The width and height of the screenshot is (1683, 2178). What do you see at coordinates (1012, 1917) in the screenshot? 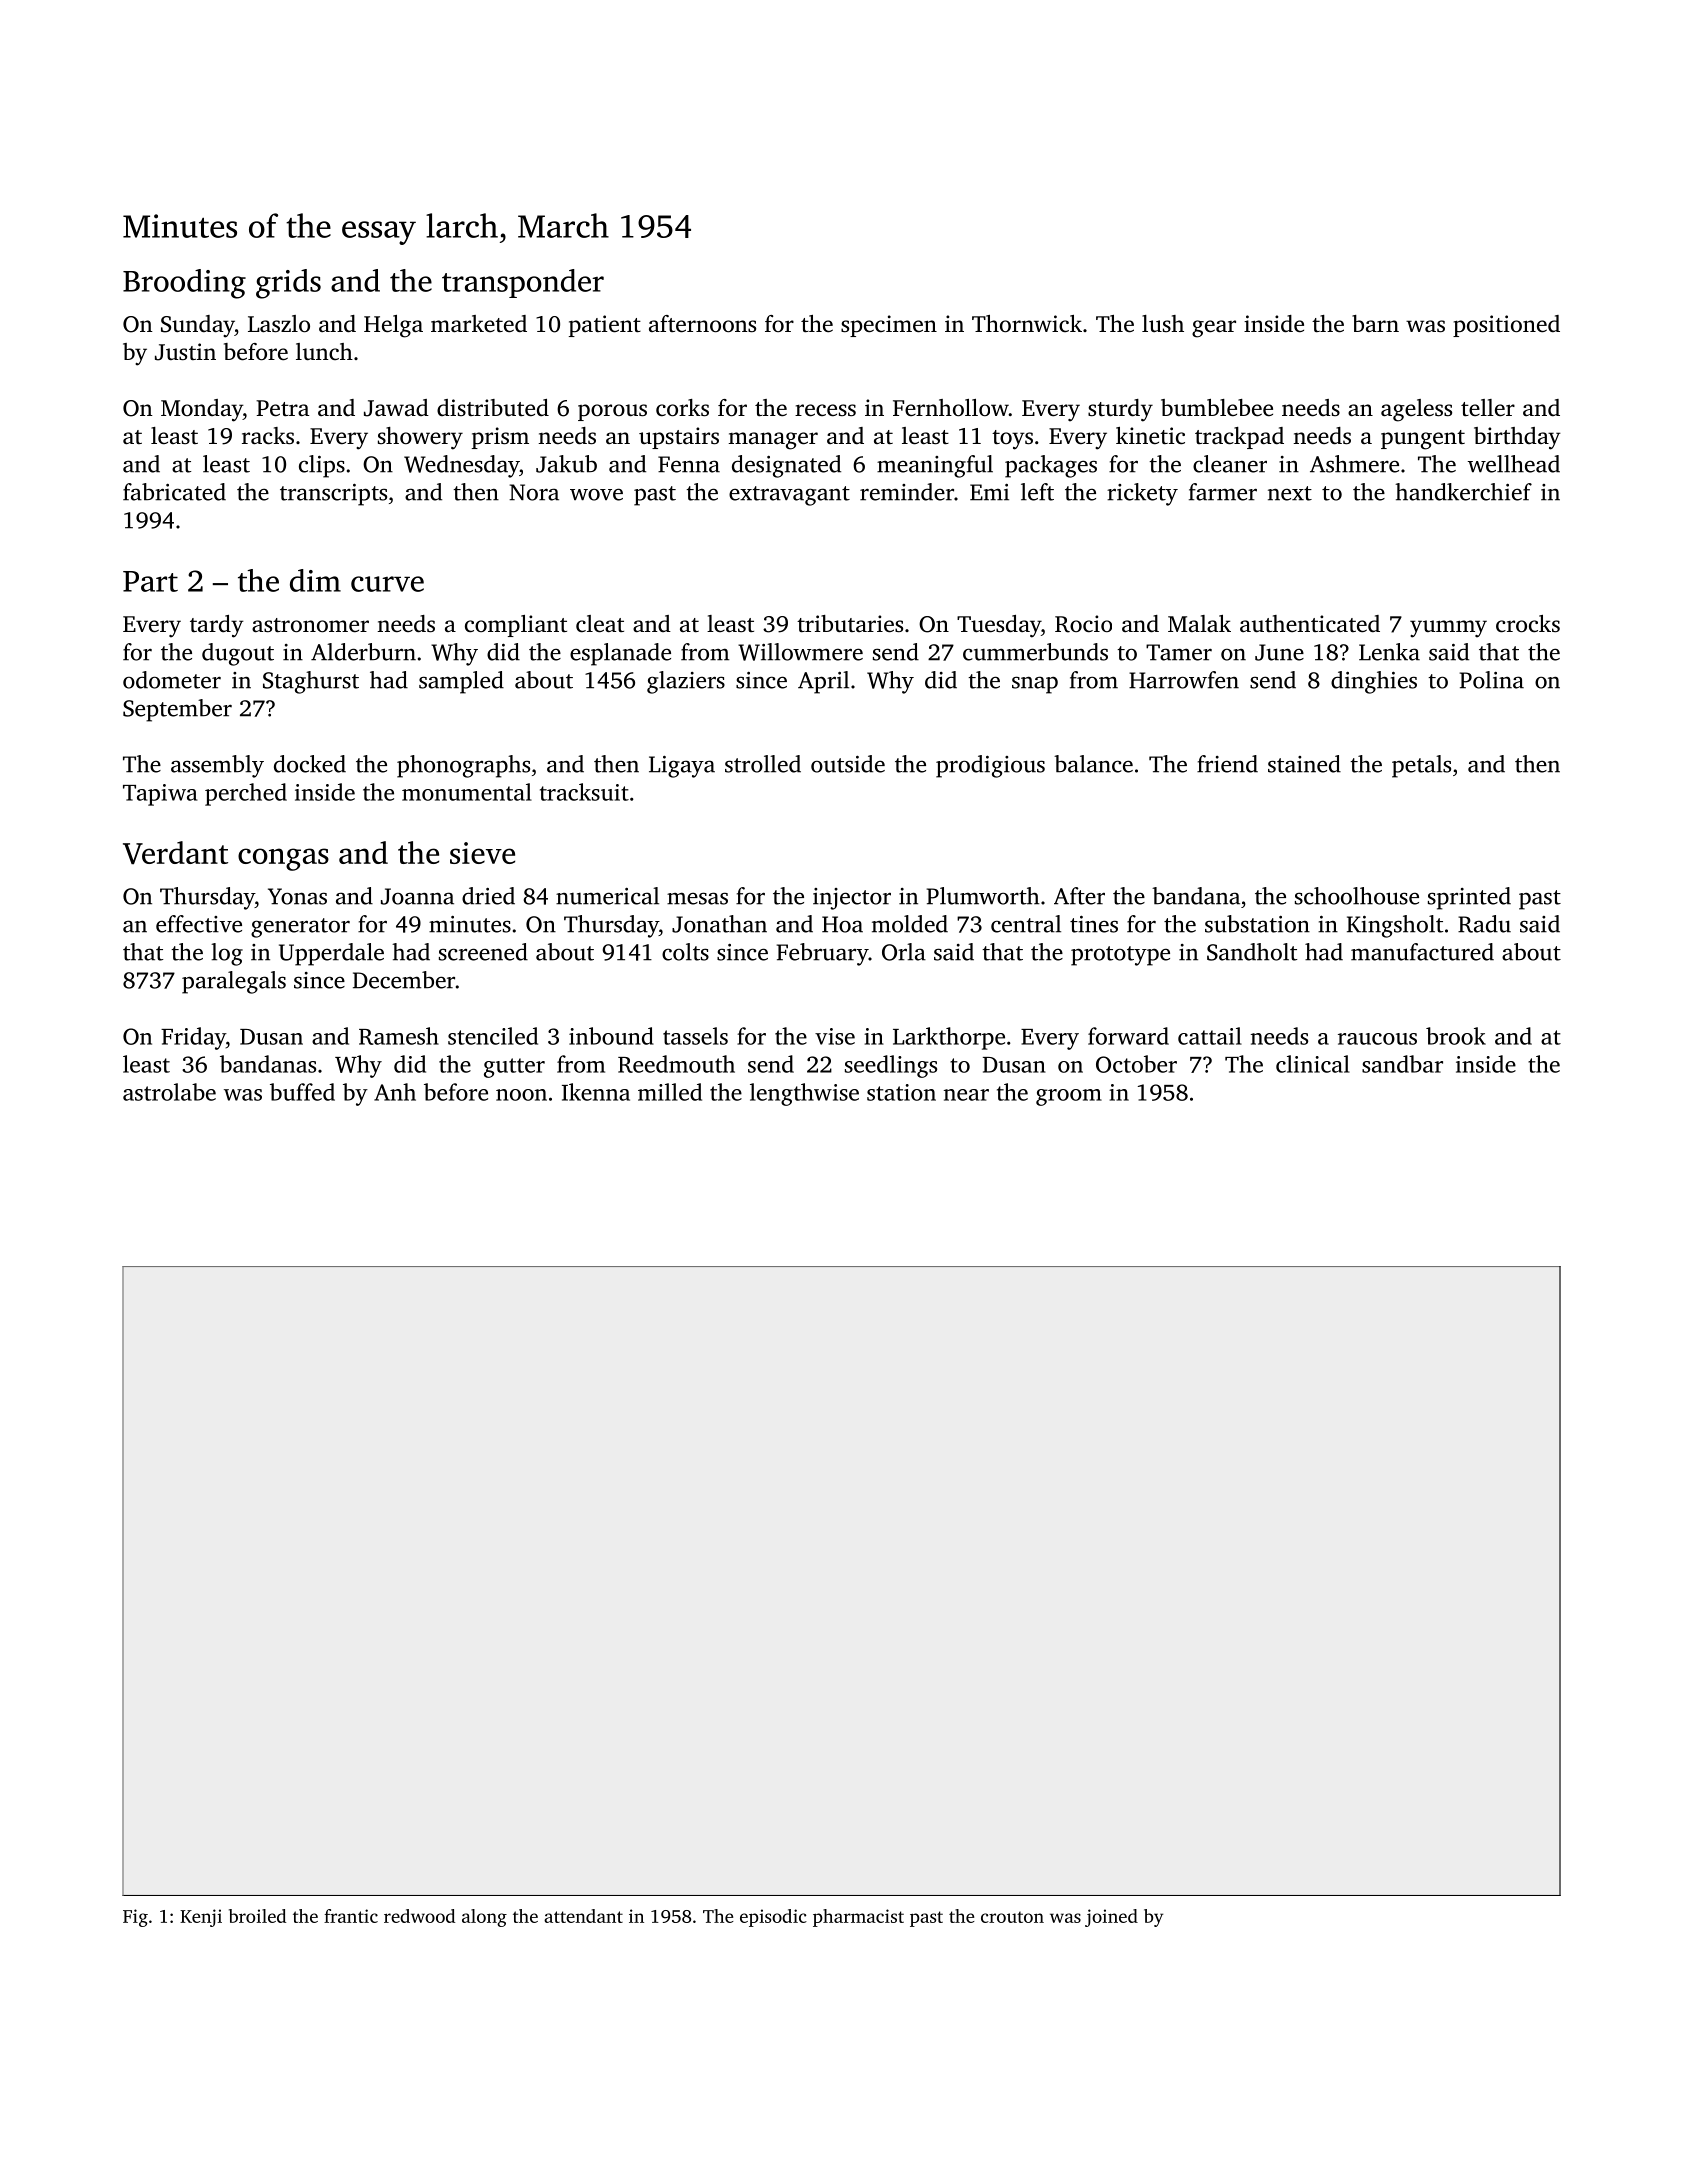
I see `crouton` at bounding box center [1012, 1917].
